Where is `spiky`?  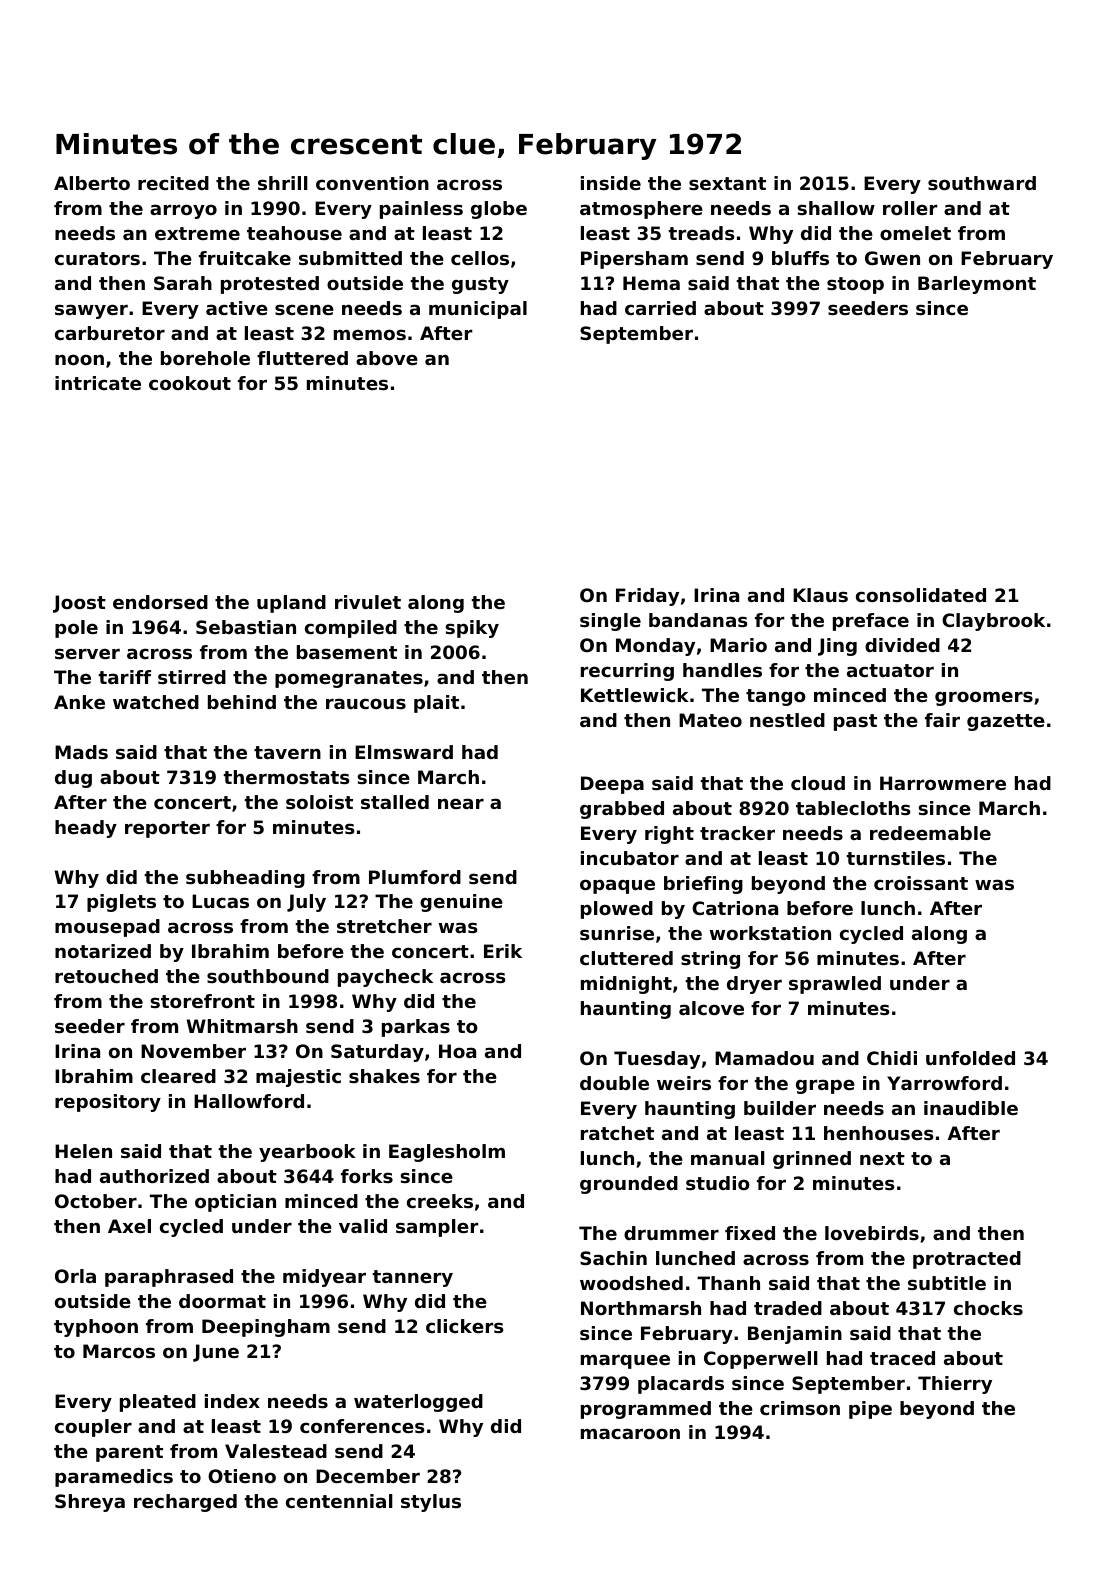
spiky is located at coordinates (472, 629).
